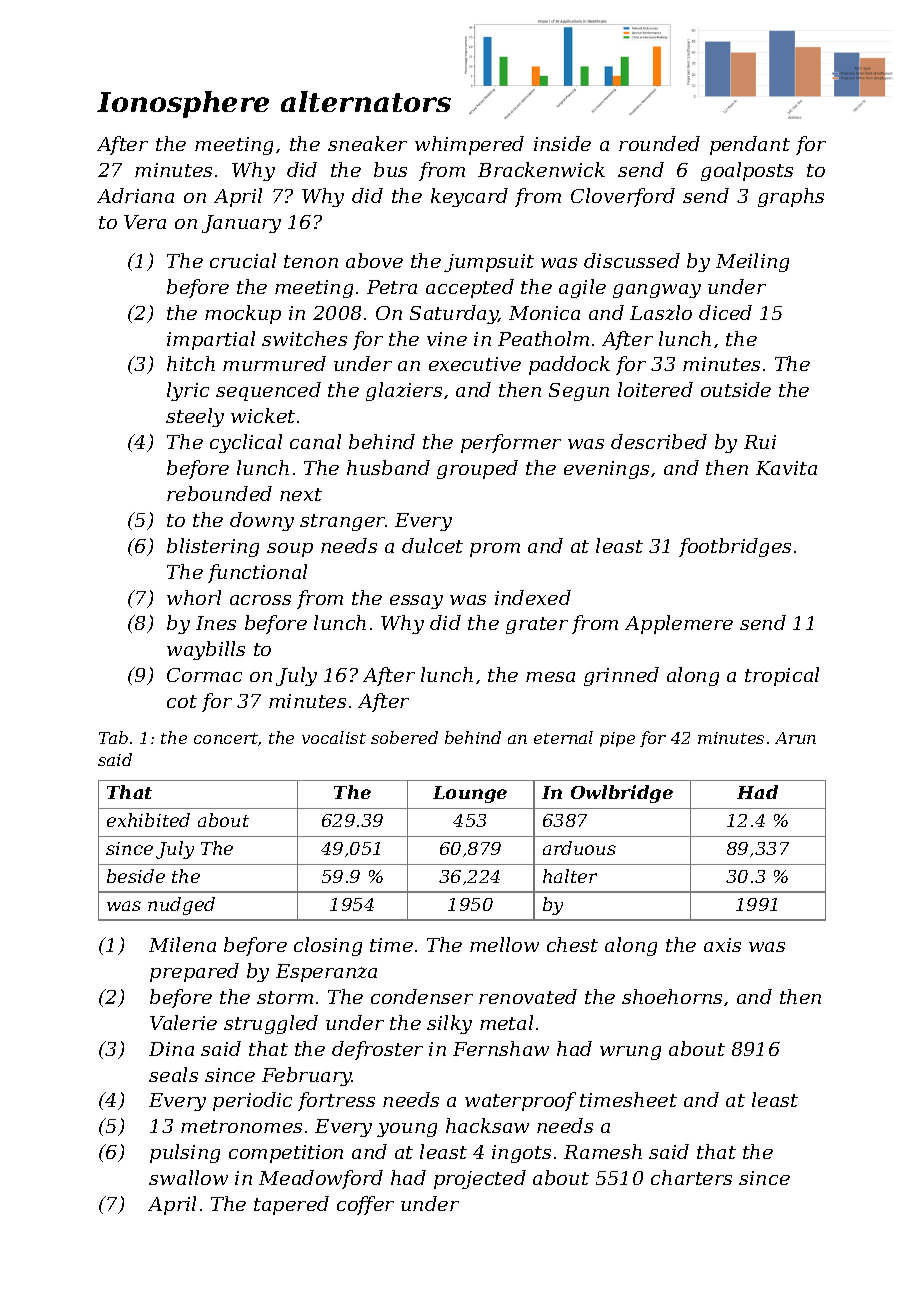 Image resolution: width=924 pixels, height=1314 pixels. I want to click on Adriana, so click(135, 195).
